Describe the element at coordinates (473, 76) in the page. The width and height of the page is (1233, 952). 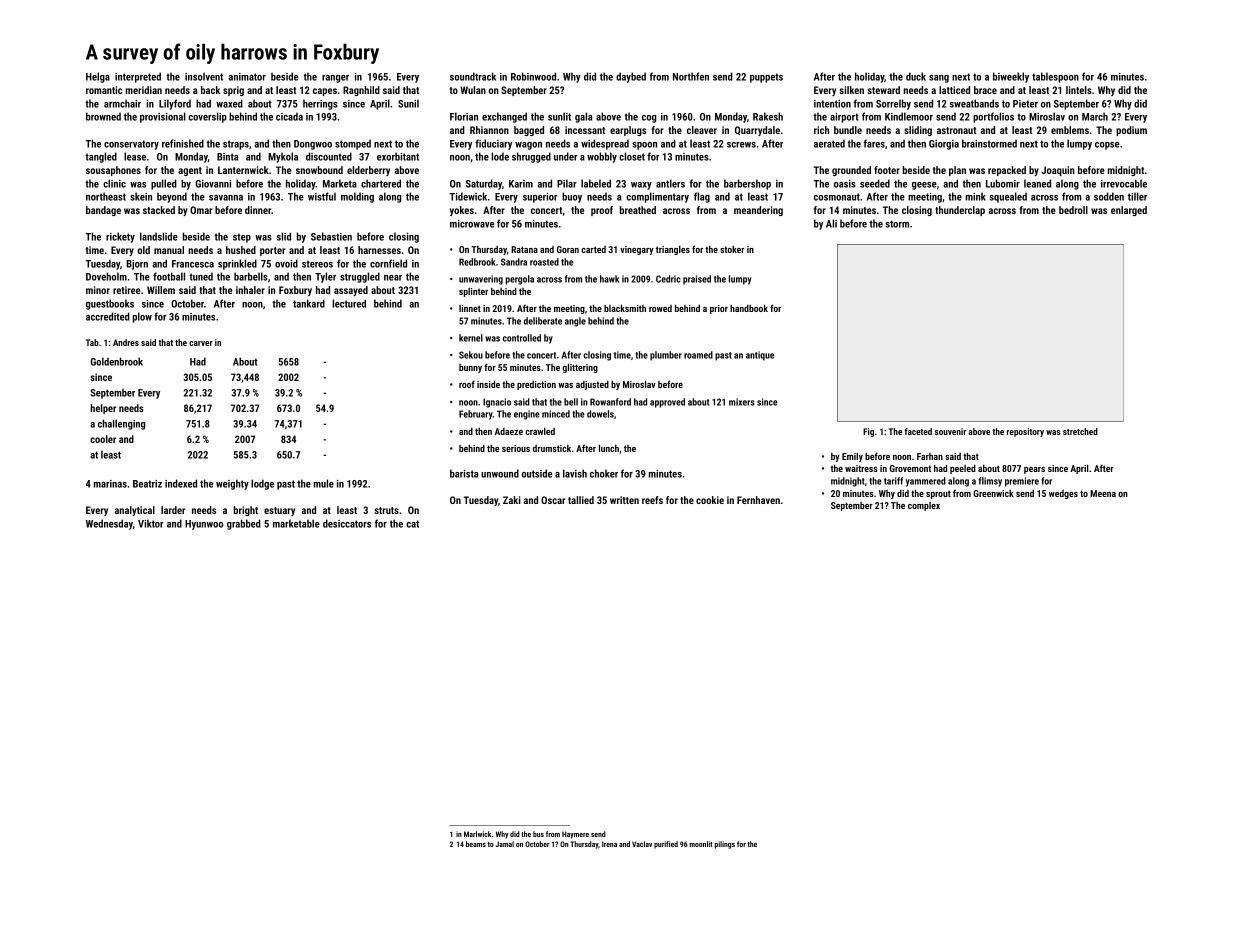
I see `soundtrack` at that location.
